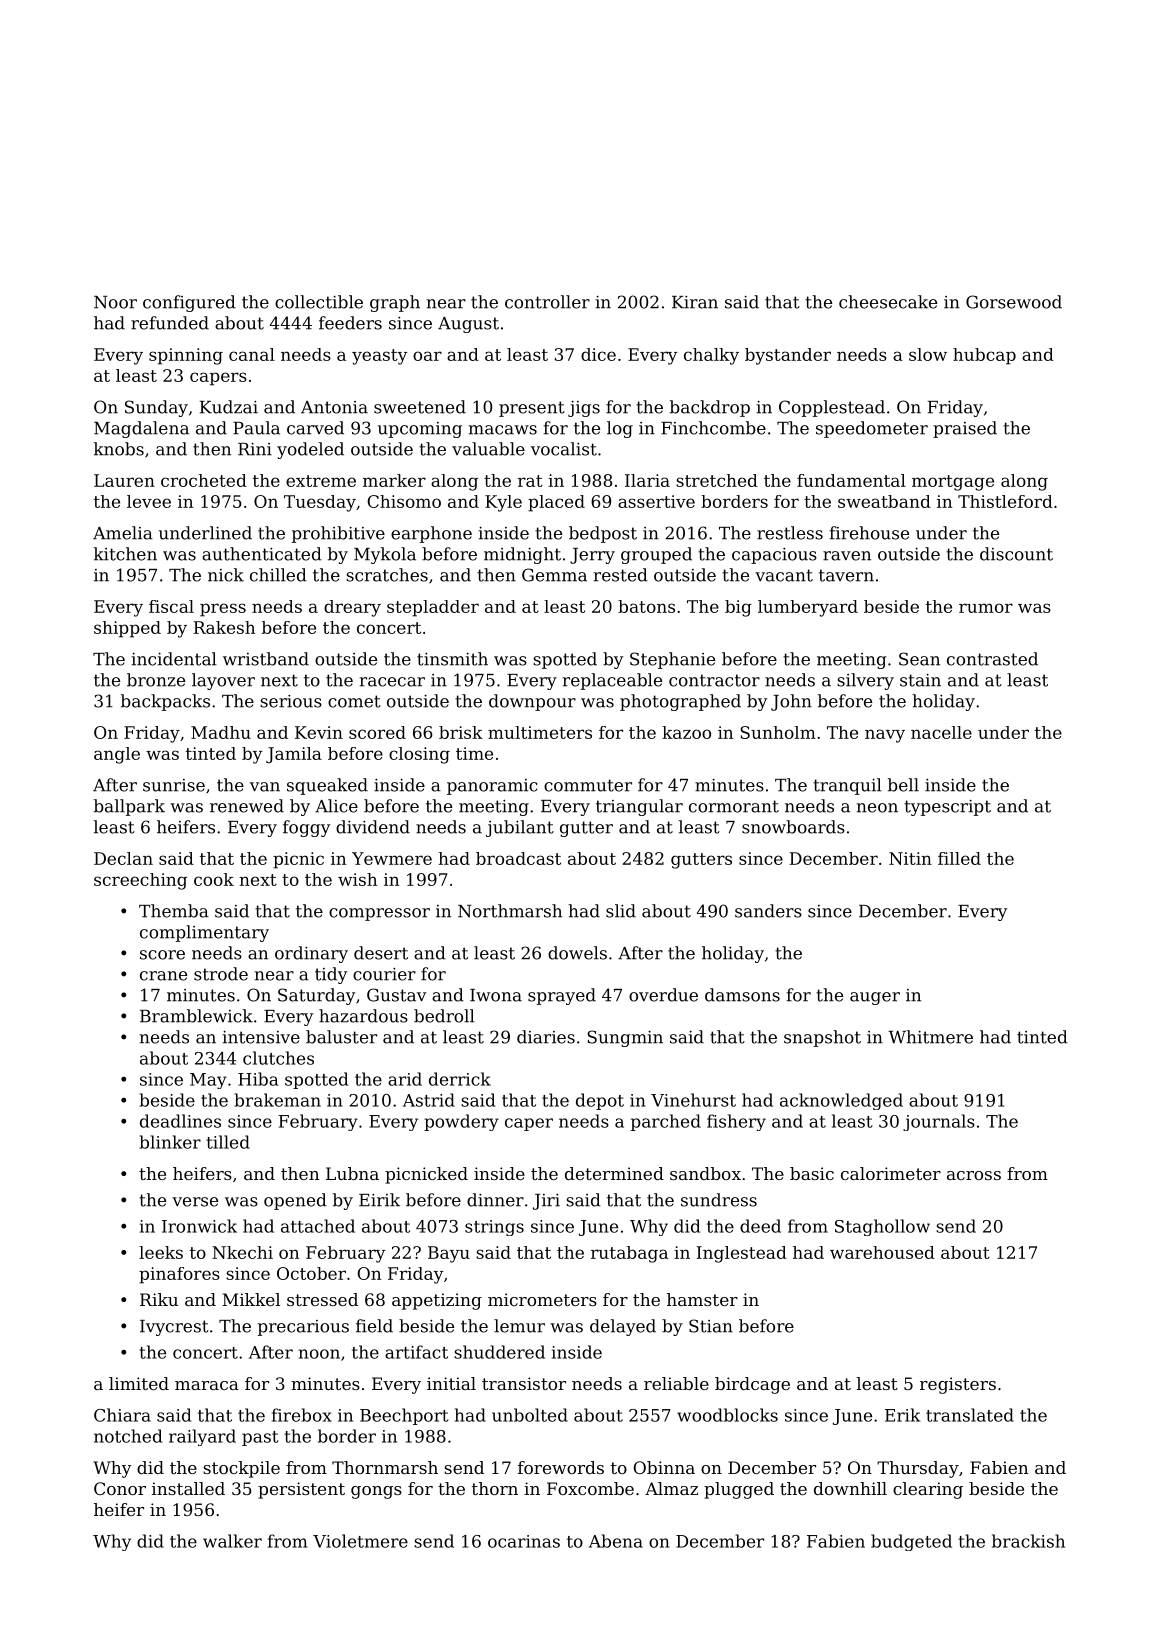  I want to click on Ivycrest, so click(174, 1328).
